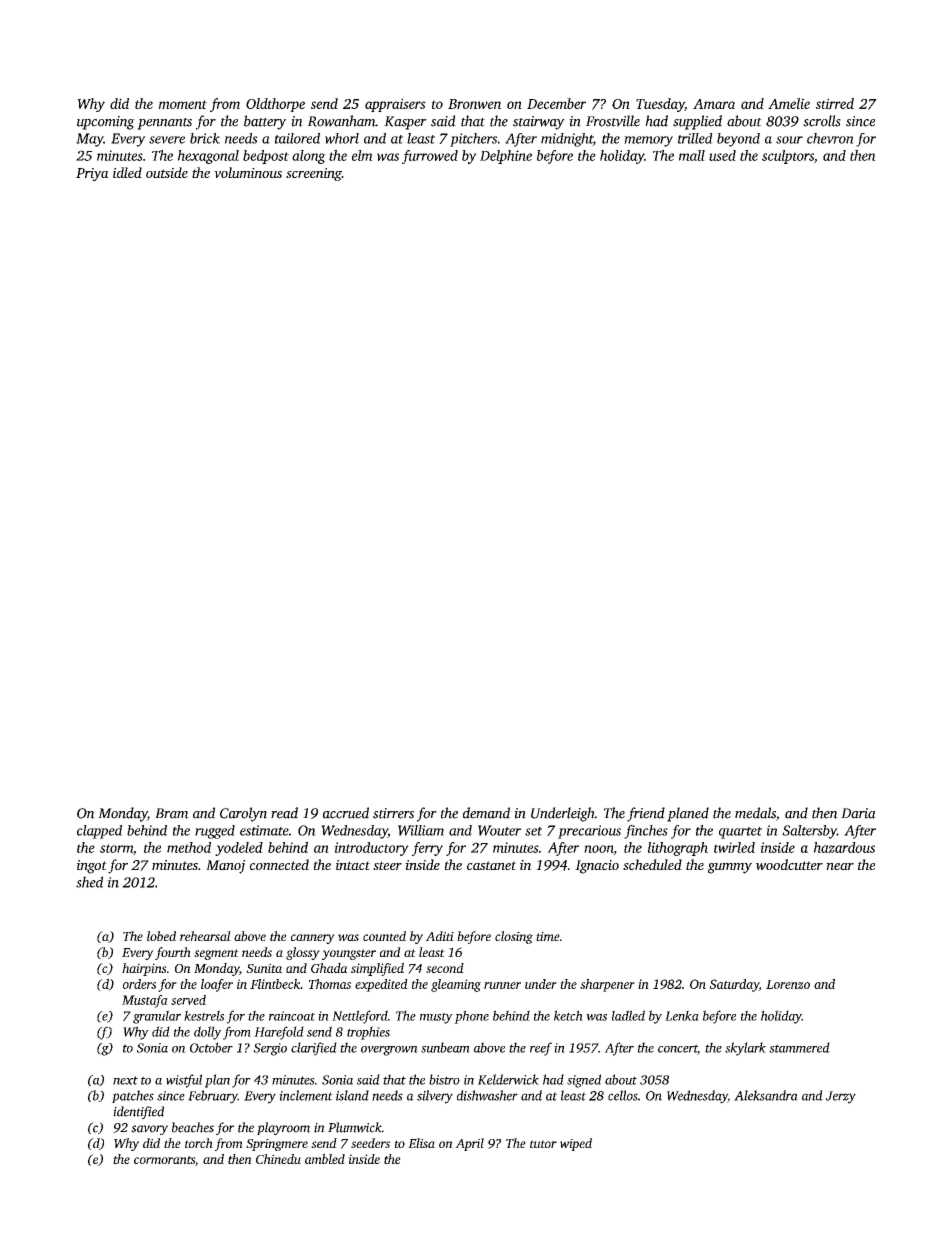  I want to click on mall, so click(692, 155).
